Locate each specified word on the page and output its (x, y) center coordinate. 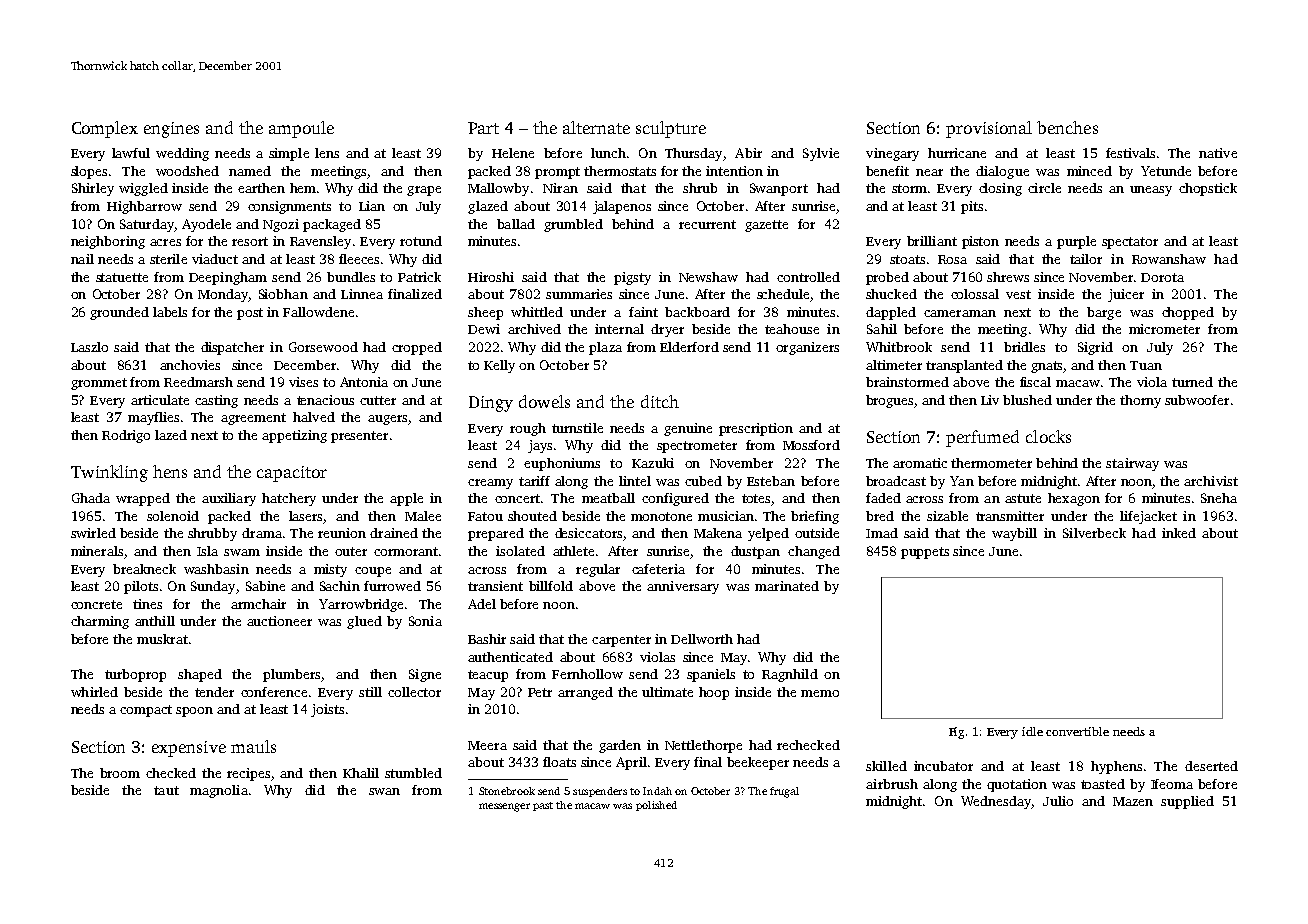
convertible (1077, 731)
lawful (131, 153)
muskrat (162, 639)
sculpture (671, 129)
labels (170, 312)
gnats (1047, 367)
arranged (585, 693)
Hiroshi (491, 277)
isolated (520, 551)
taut (166, 790)
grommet (99, 384)
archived (534, 329)
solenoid (173, 516)
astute (1023, 498)
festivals (1130, 153)
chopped (1188, 313)
